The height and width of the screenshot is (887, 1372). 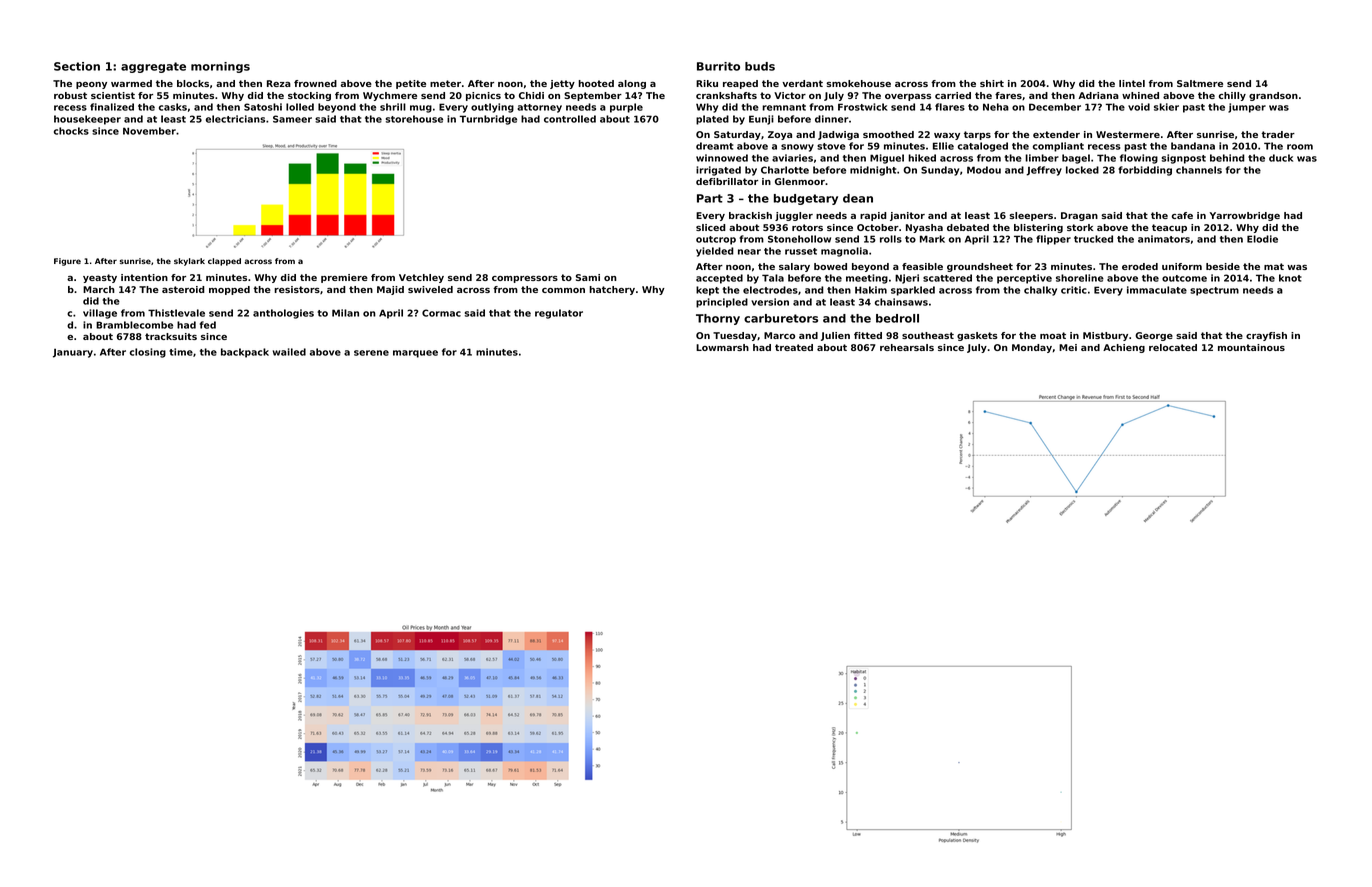 I want to click on Saltmere, so click(x=1200, y=83).
